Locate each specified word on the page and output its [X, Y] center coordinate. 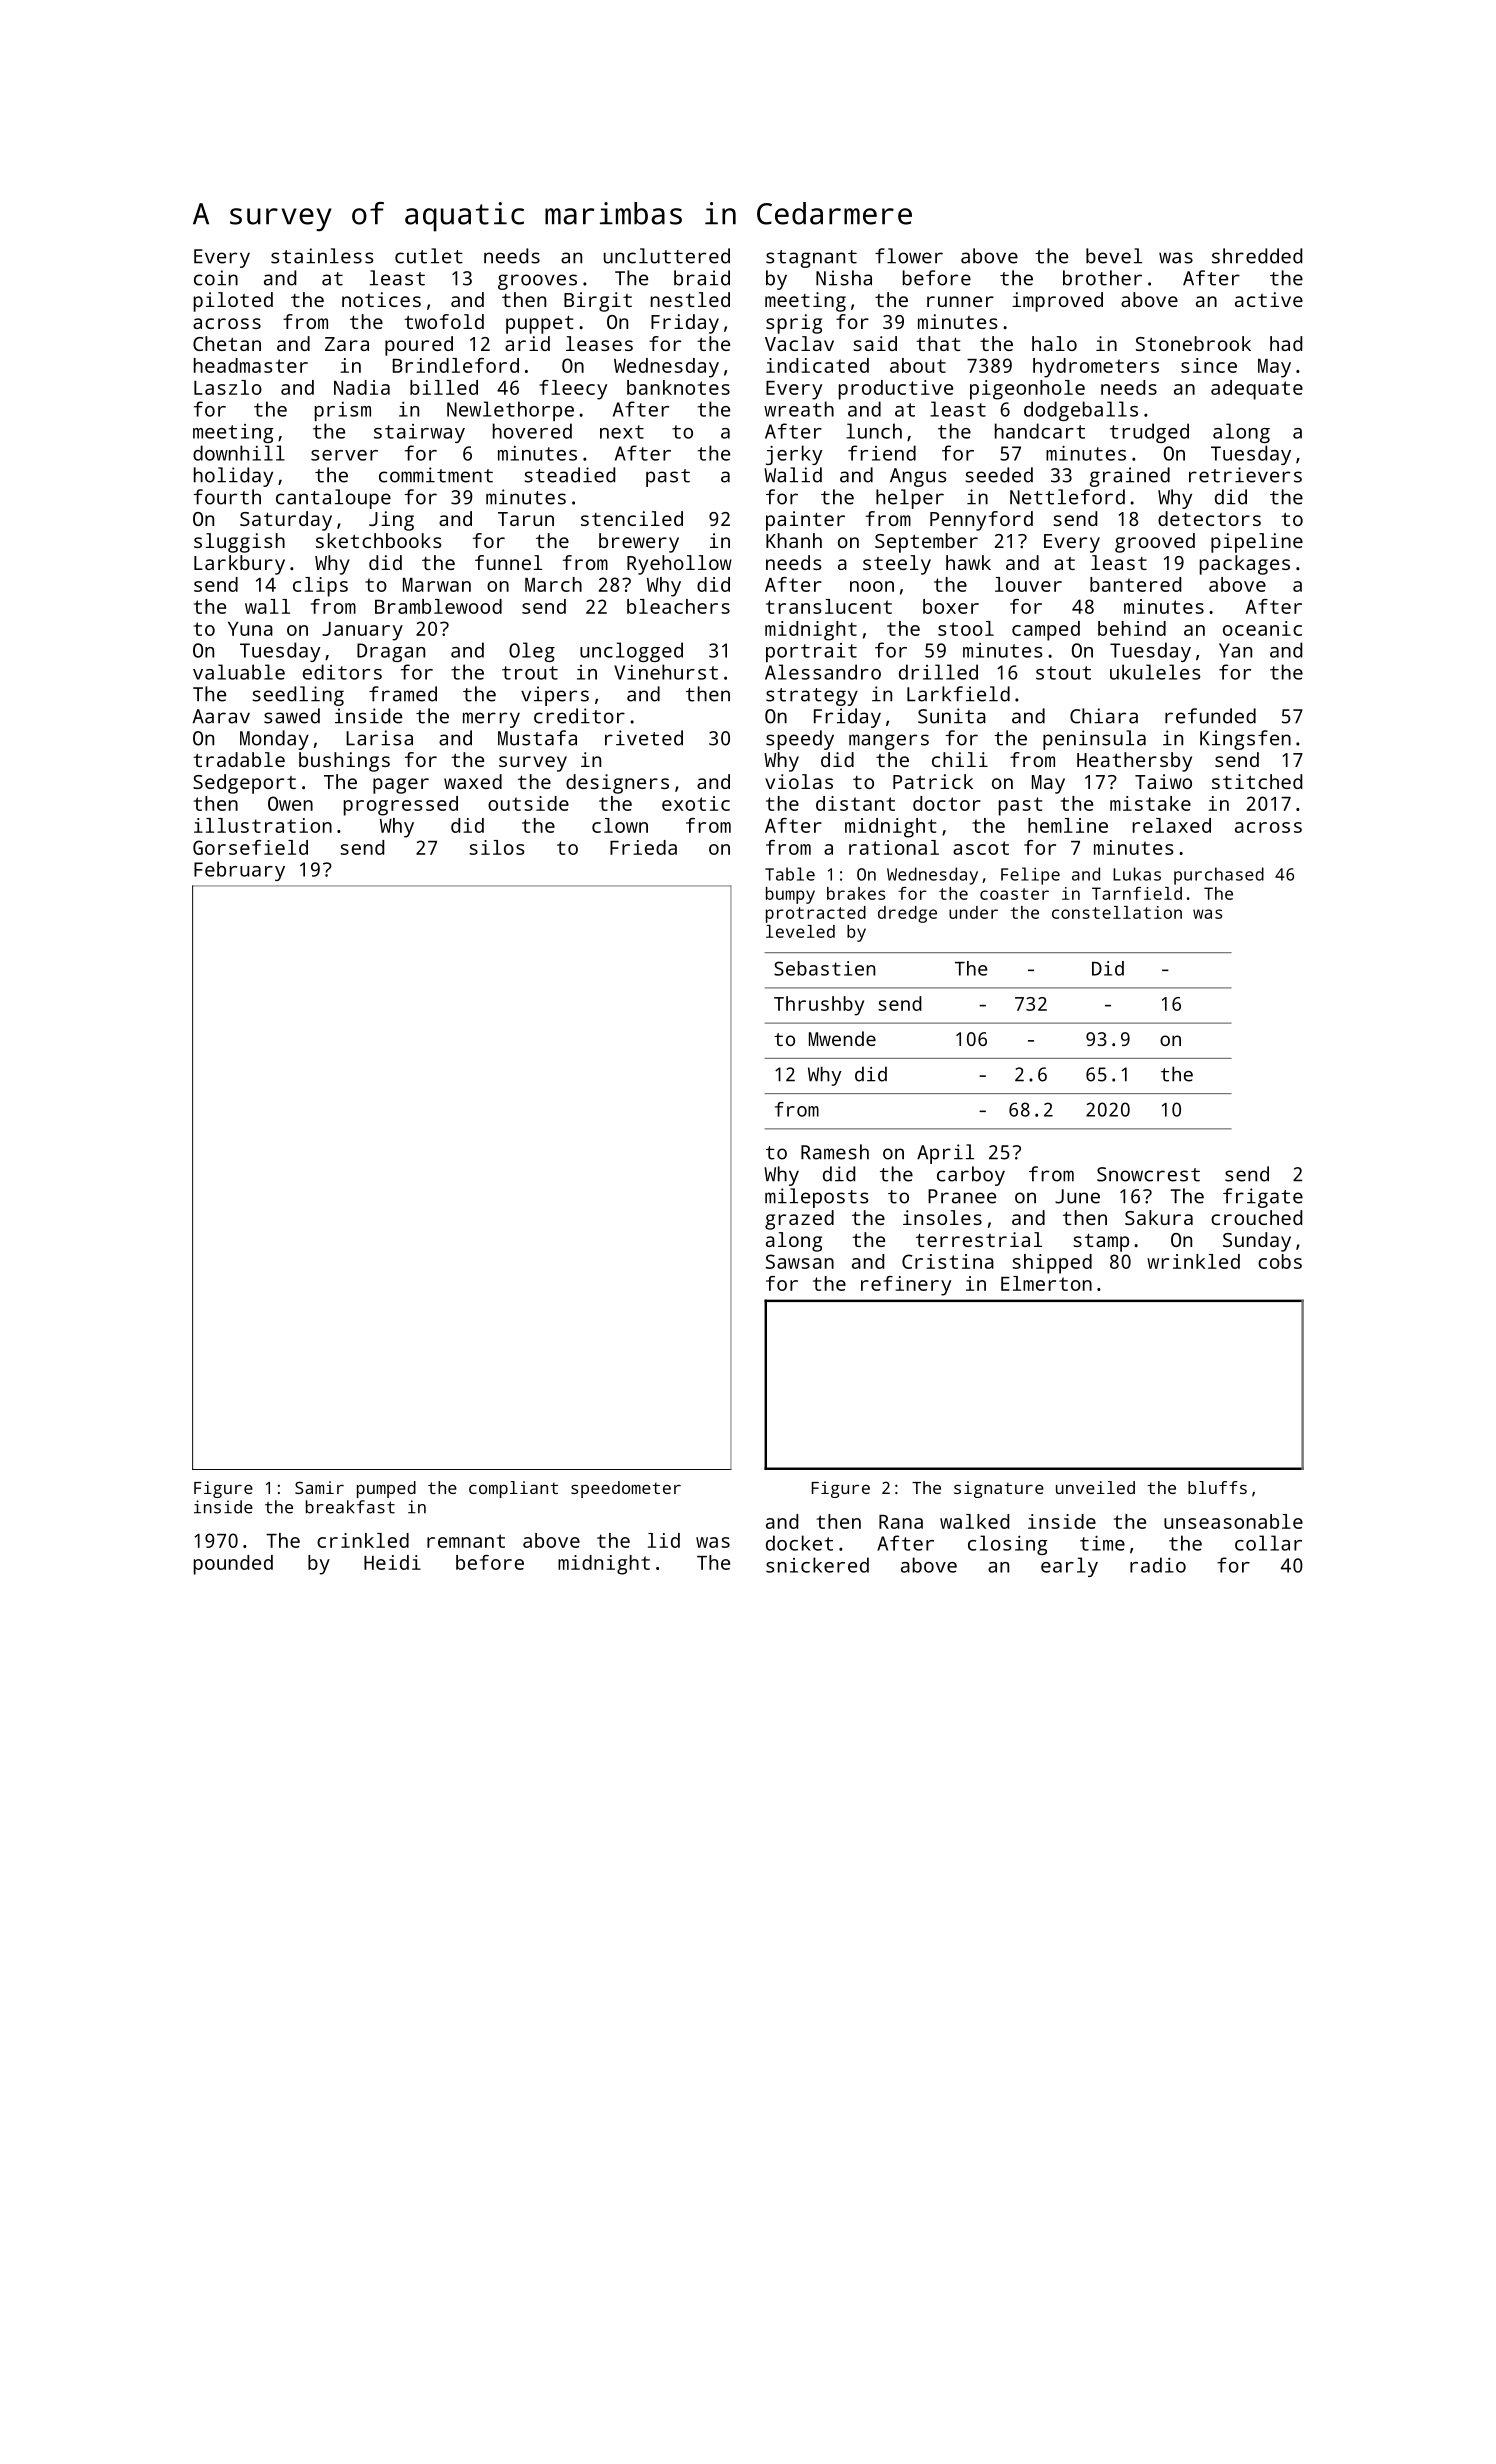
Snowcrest [1148, 1174]
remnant [466, 1541]
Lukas [1137, 874]
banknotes [678, 387]
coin [216, 278]
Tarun [526, 519]
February [239, 871]
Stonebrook [1193, 343]
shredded [1257, 256]
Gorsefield [250, 847]
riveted [644, 738]
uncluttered [667, 256]
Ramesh [835, 1152]
